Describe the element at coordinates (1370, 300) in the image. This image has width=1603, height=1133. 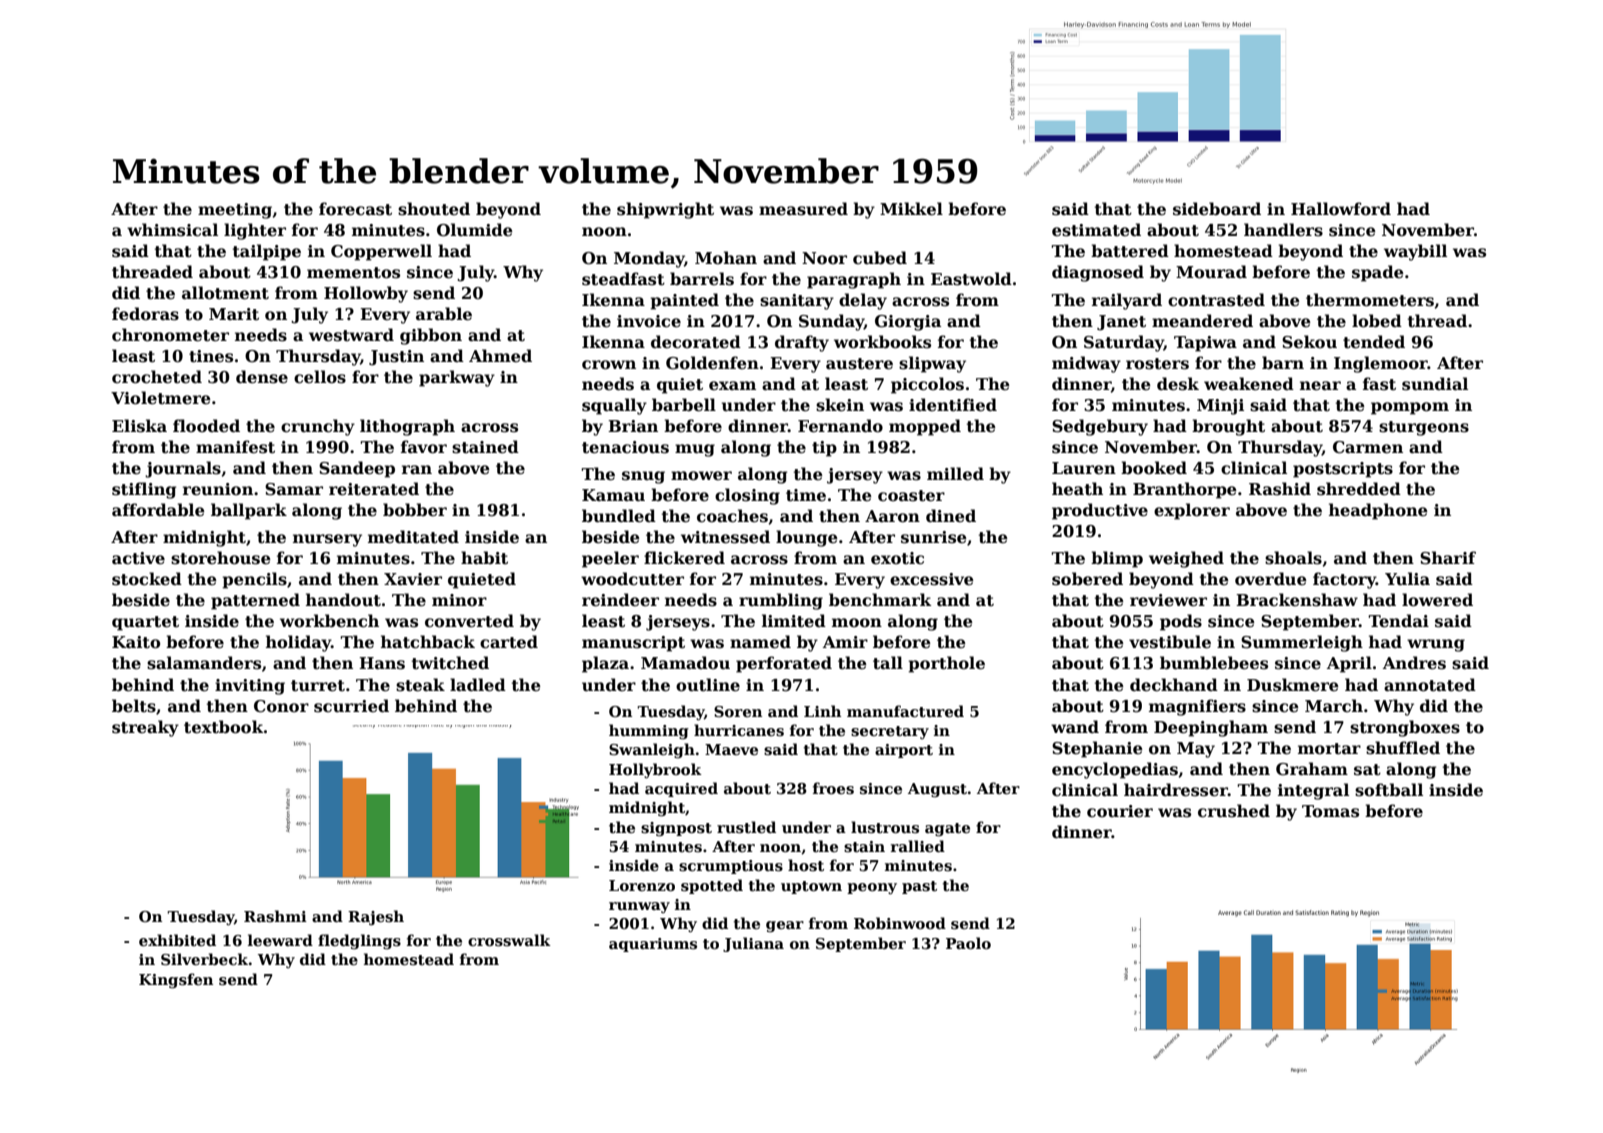
I see `thermometers` at that location.
